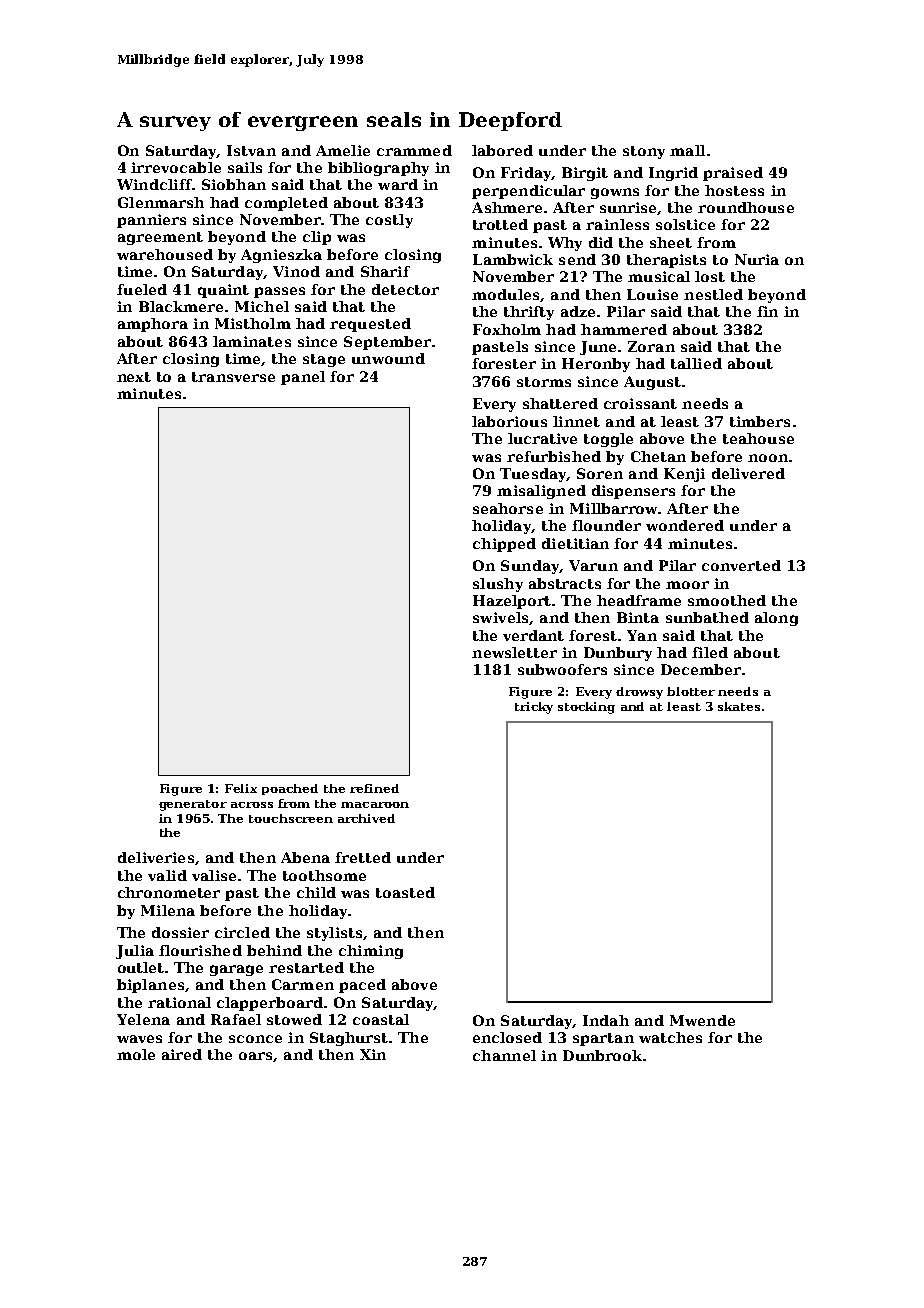 This image has height=1308, width=924. Describe the element at coordinates (514, 652) in the image. I see `newsletter` at that location.
